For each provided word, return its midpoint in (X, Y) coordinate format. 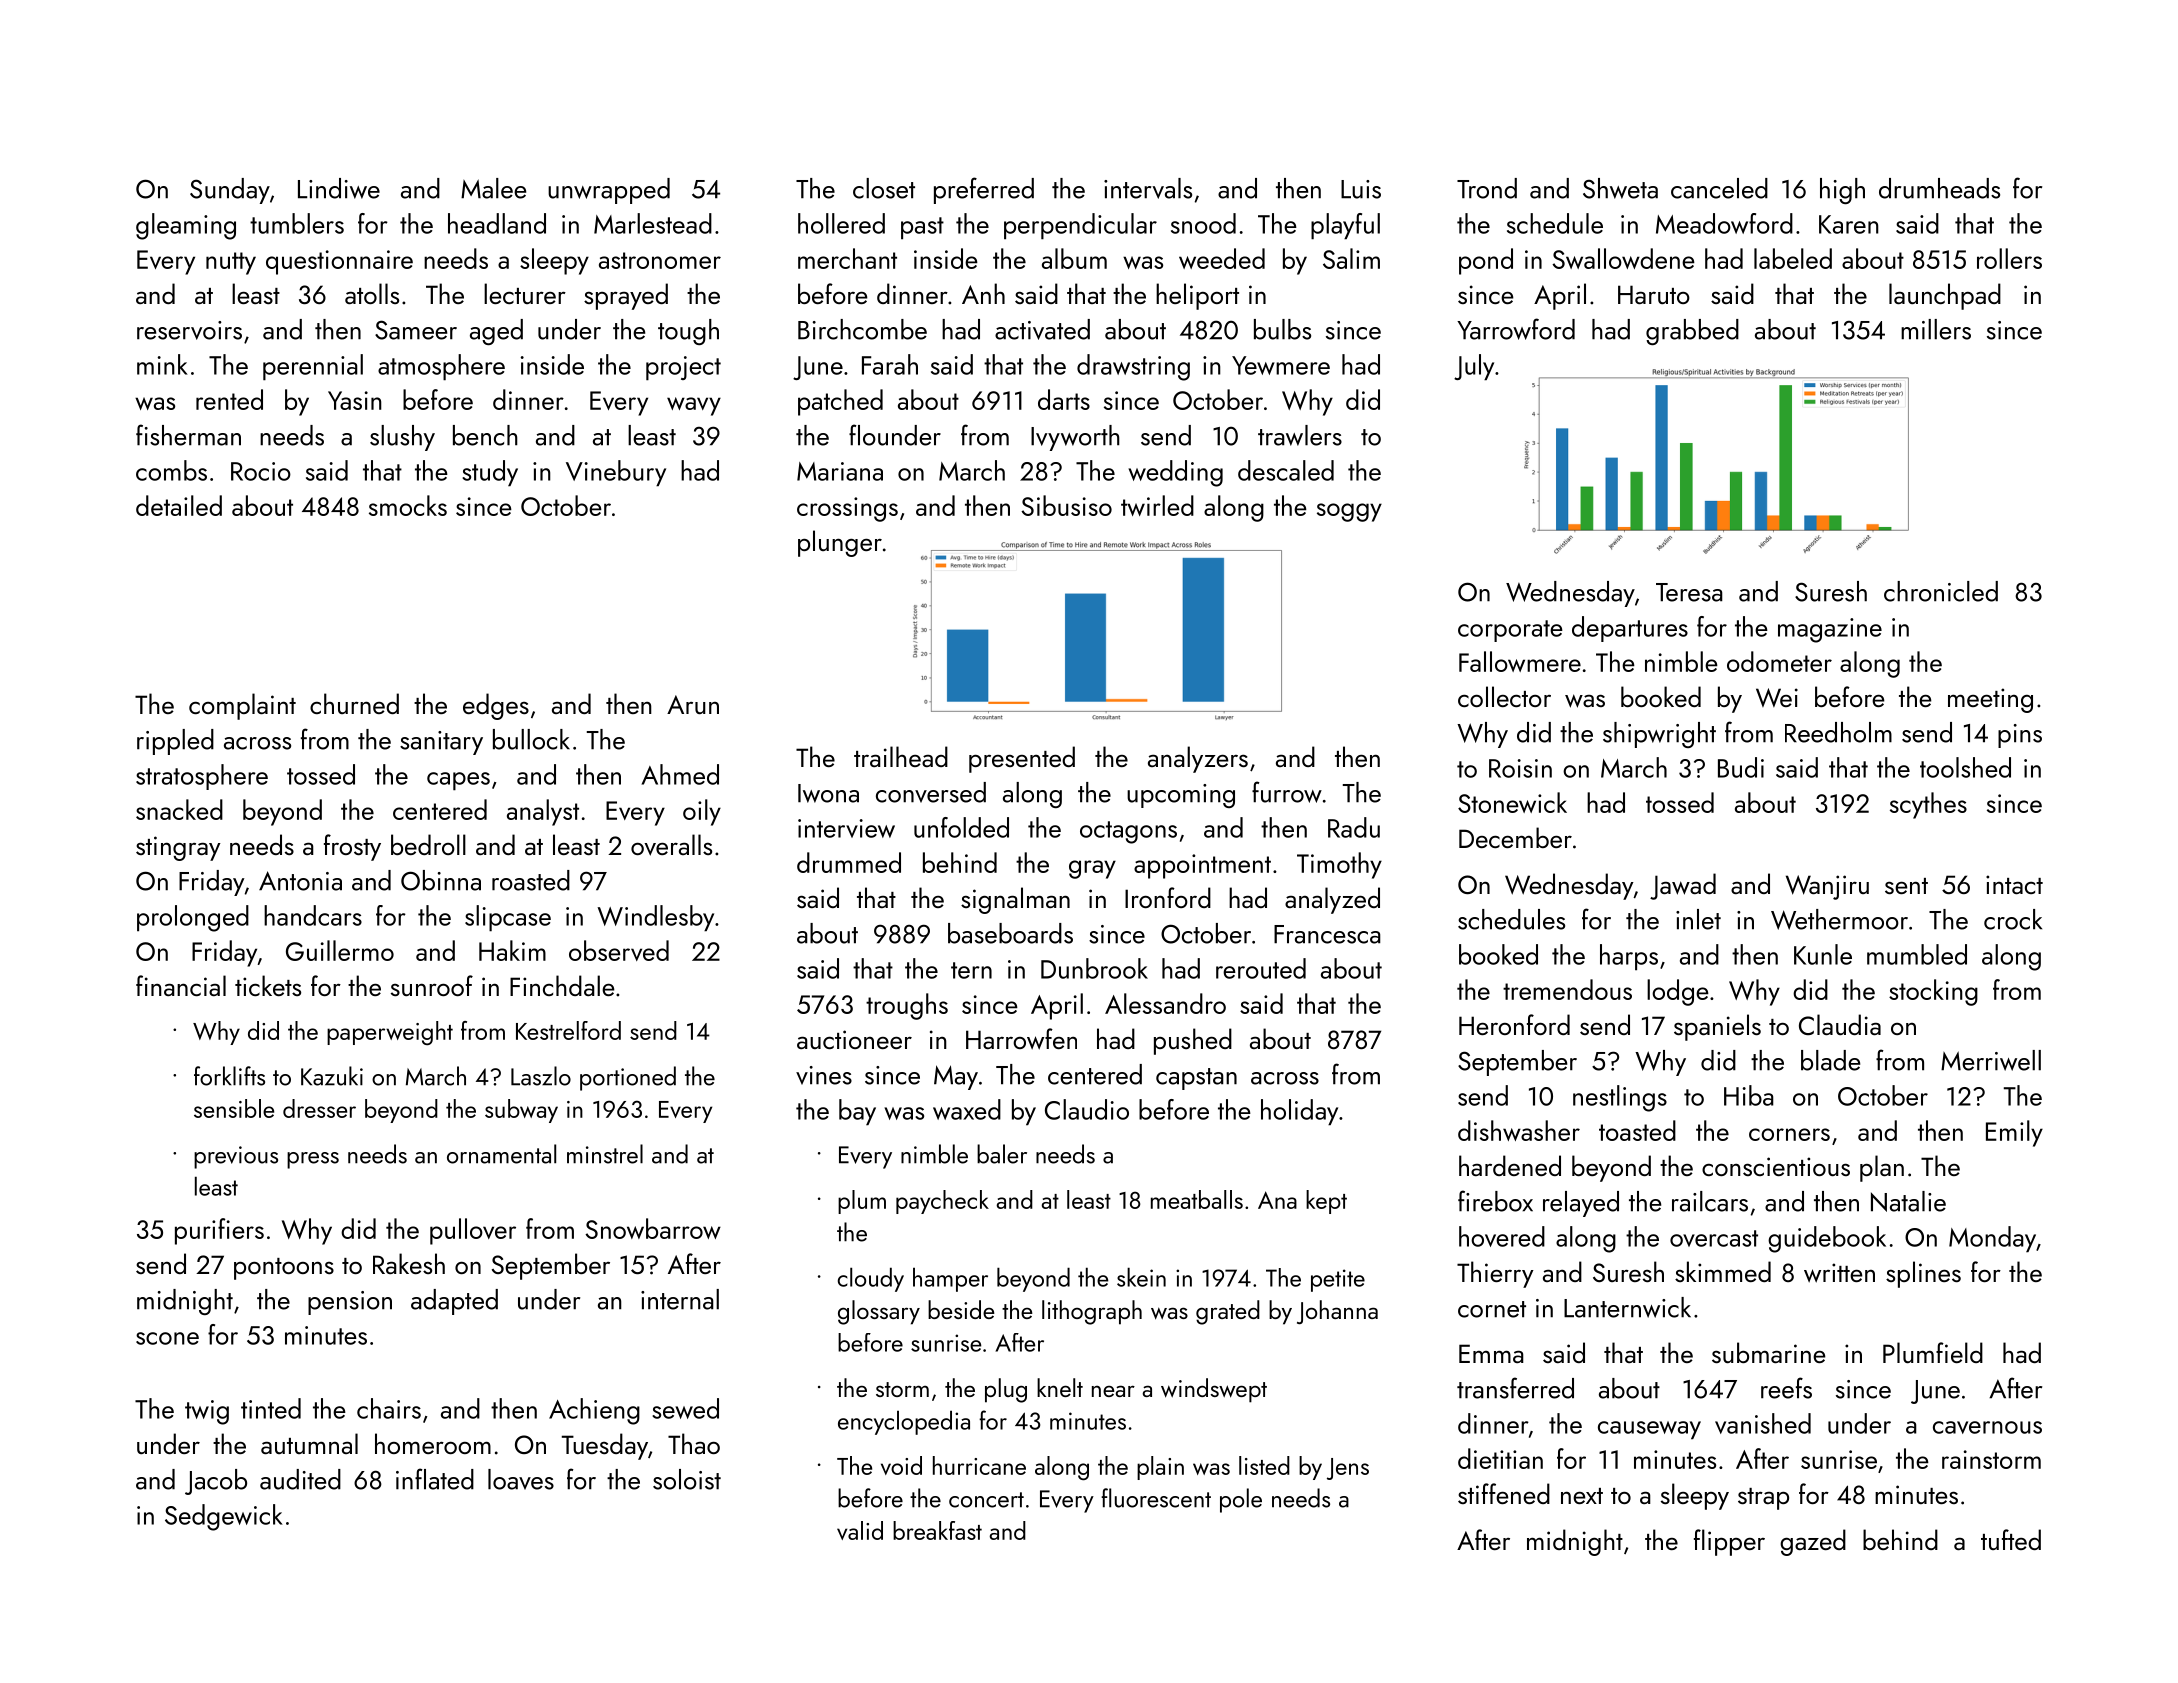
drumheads (1939, 188)
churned (354, 703)
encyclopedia (904, 1422)
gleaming (186, 226)
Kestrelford (568, 1030)
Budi (1741, 767)
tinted (271, 1408)
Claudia (1840, 1024)
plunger (840, 543)
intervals (1148, 188)
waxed (967, 1109)
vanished (1763, 1423)
